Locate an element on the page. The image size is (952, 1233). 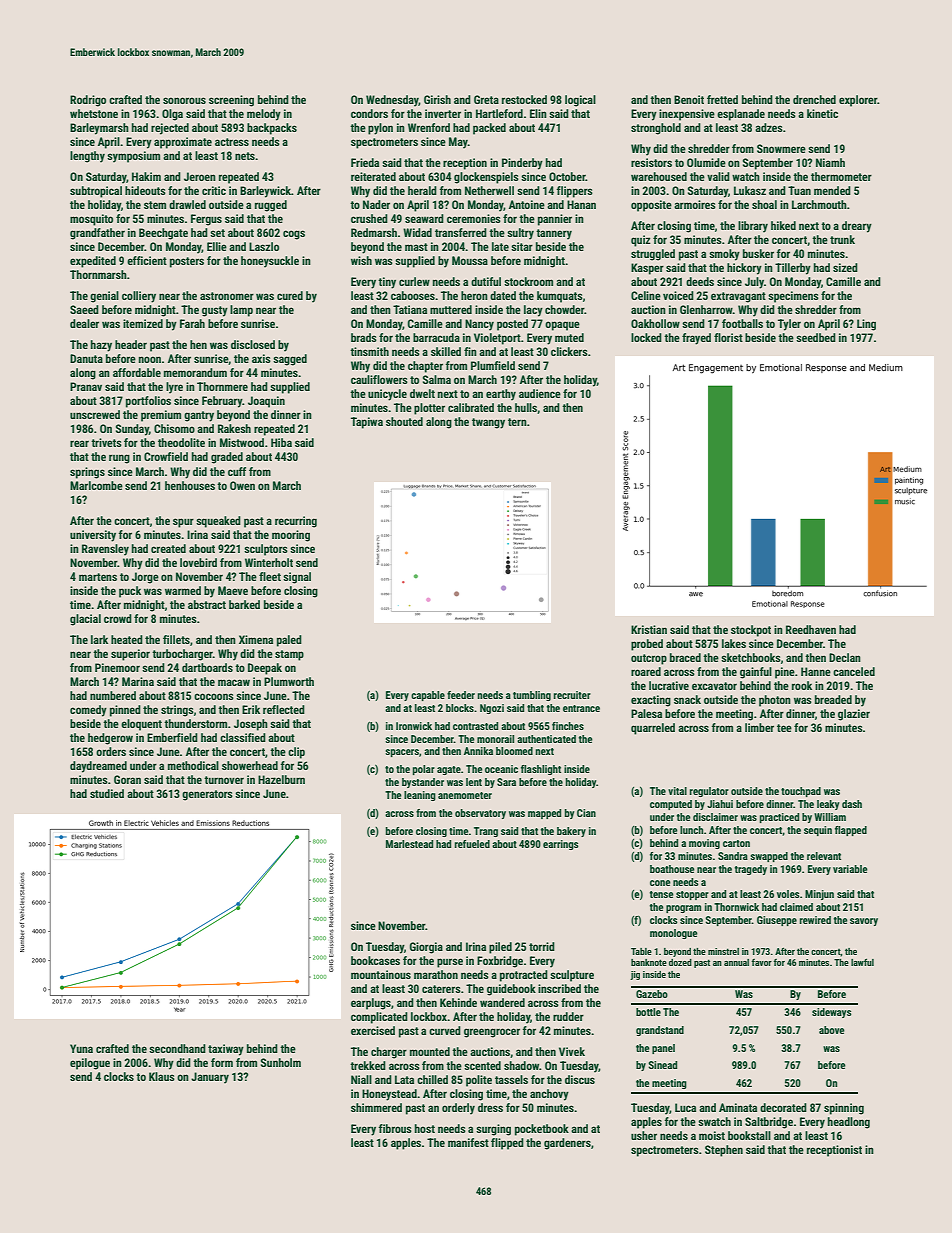
stockpot is located at coordinates (751, 631).
